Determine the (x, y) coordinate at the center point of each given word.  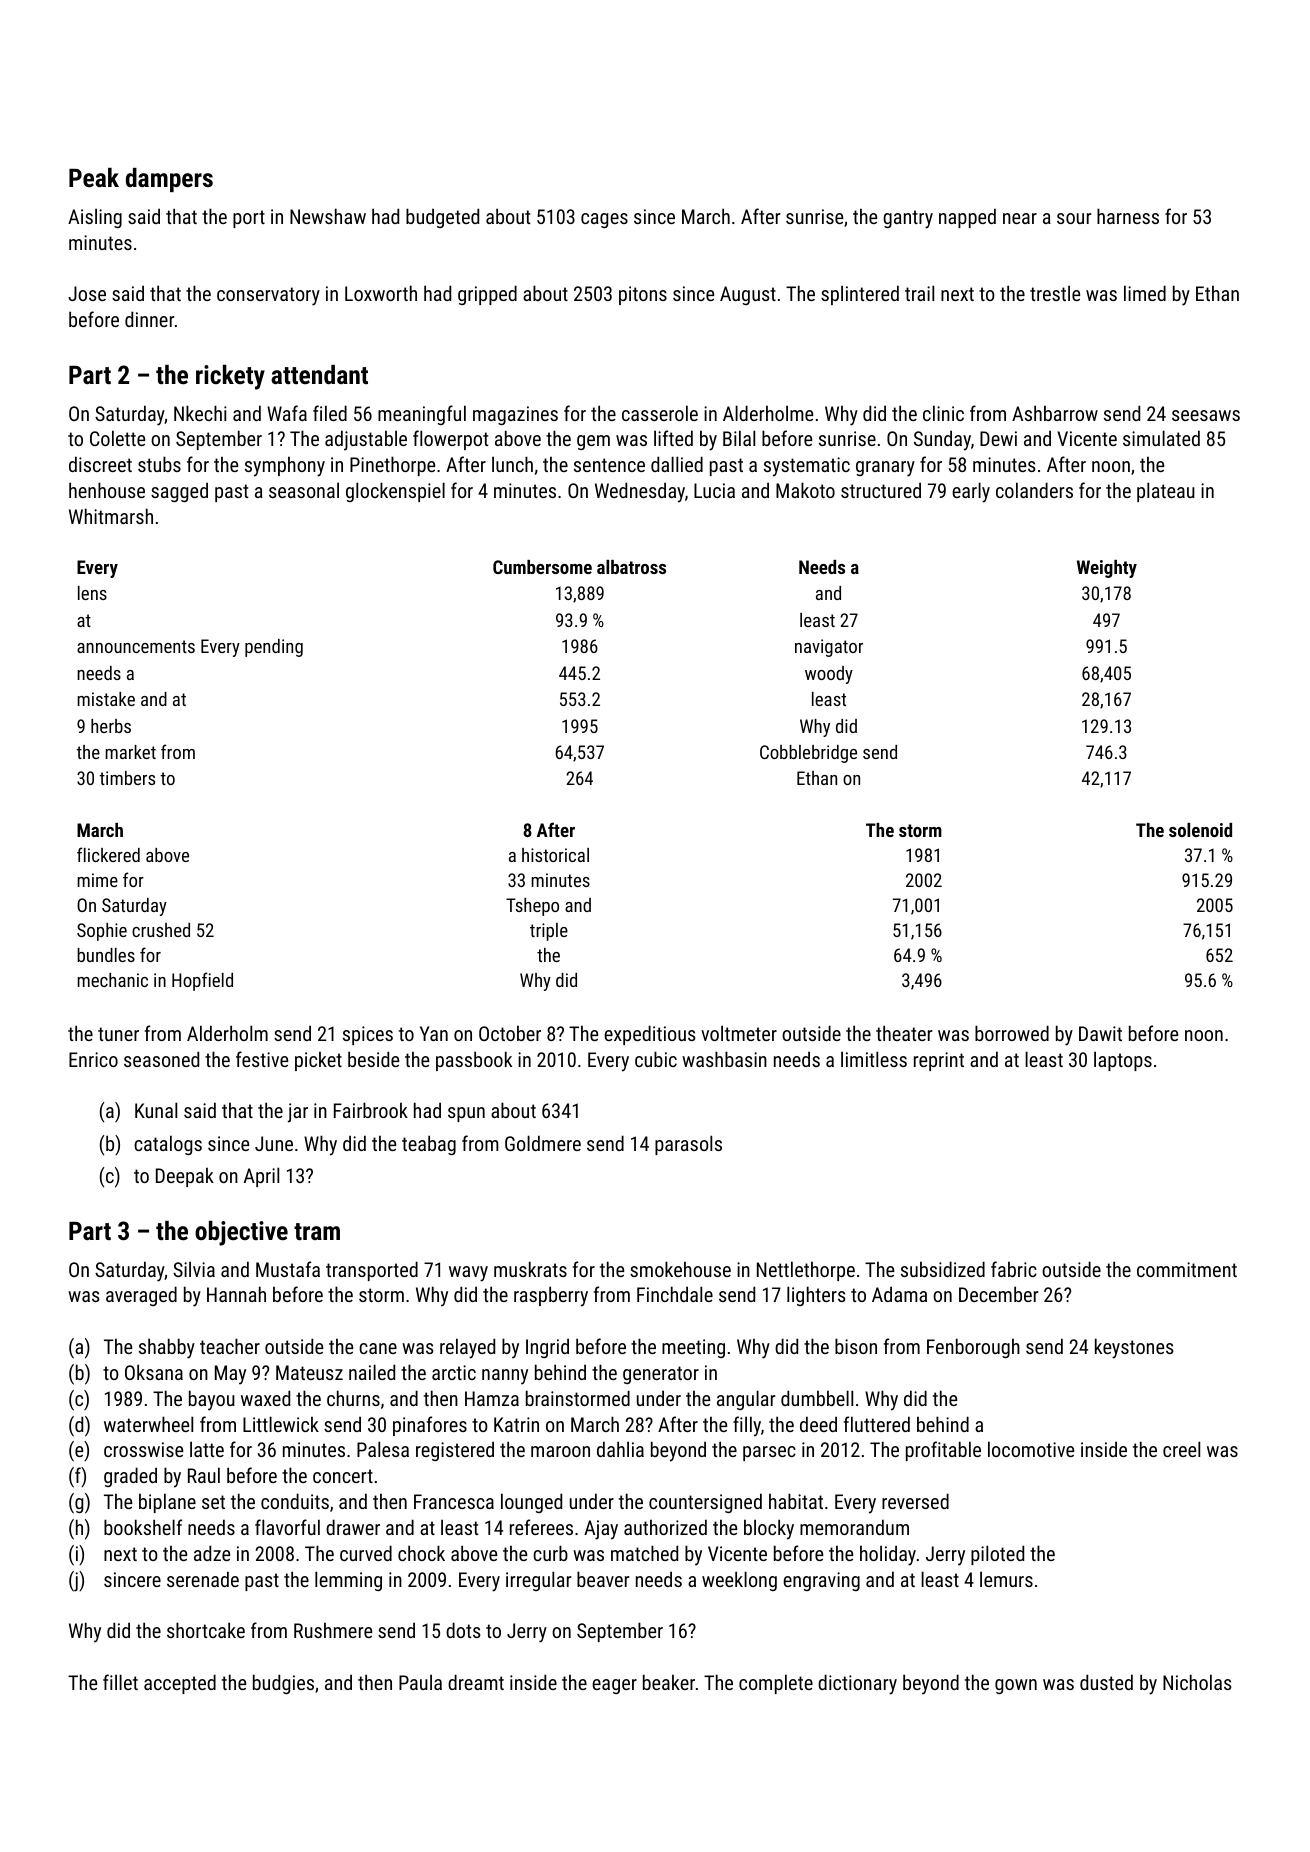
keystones (1134, 1348)
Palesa (383, 1449)
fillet (120, 1682)
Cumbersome (542, 567)
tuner (118, 1034)
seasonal (304, 490)
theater (904, 1033)
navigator (829, 648)
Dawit (1100, 1033)
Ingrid (547, 1348)
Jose (87, 293)
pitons (643, 295)
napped (967, 218)
